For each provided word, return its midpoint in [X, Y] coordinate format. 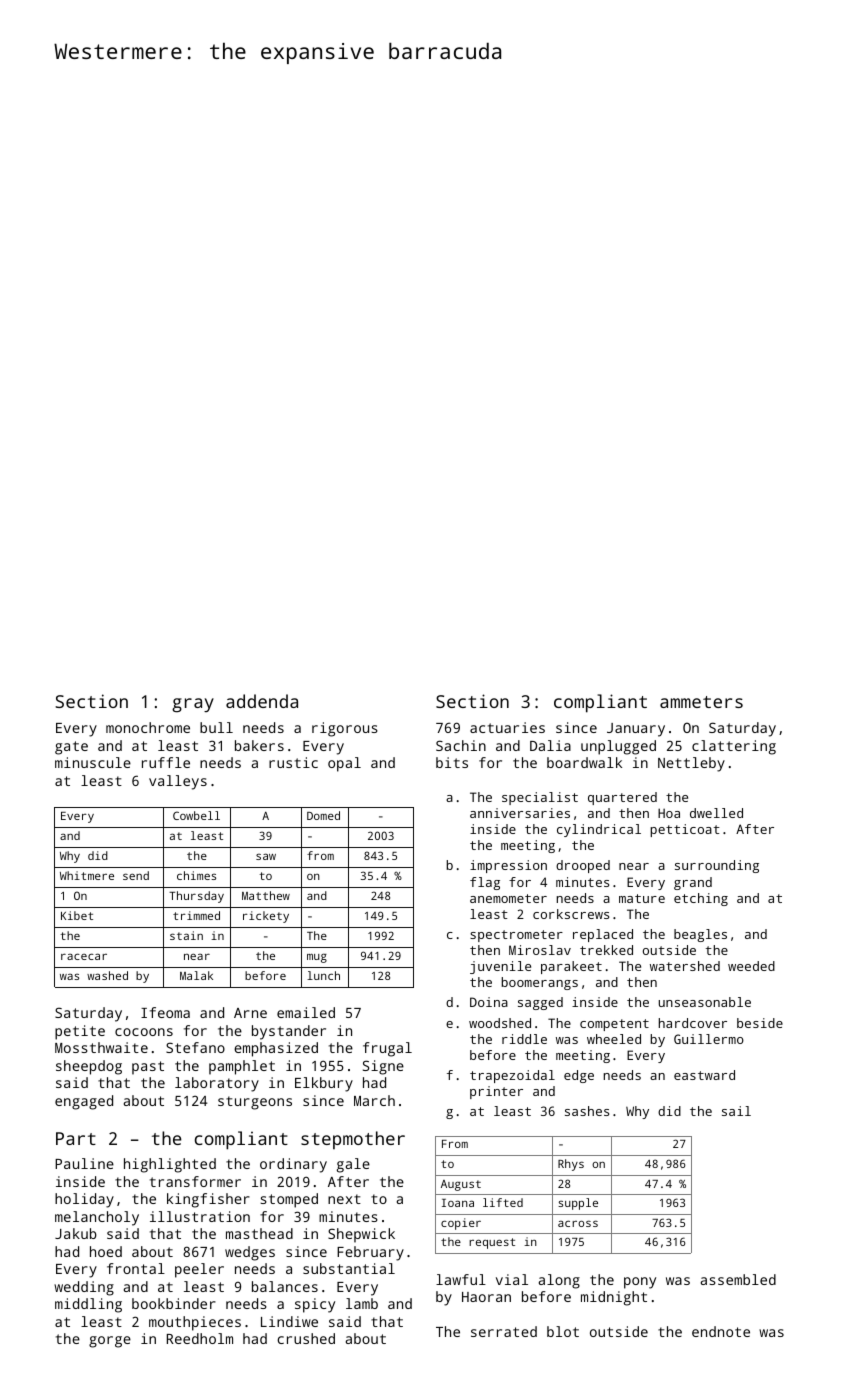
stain [186, 935]
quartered [622, 798]
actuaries [507, 727]
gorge [110, 1342]
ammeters [701, 702]
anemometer [508, 898]
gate [71, 748]
